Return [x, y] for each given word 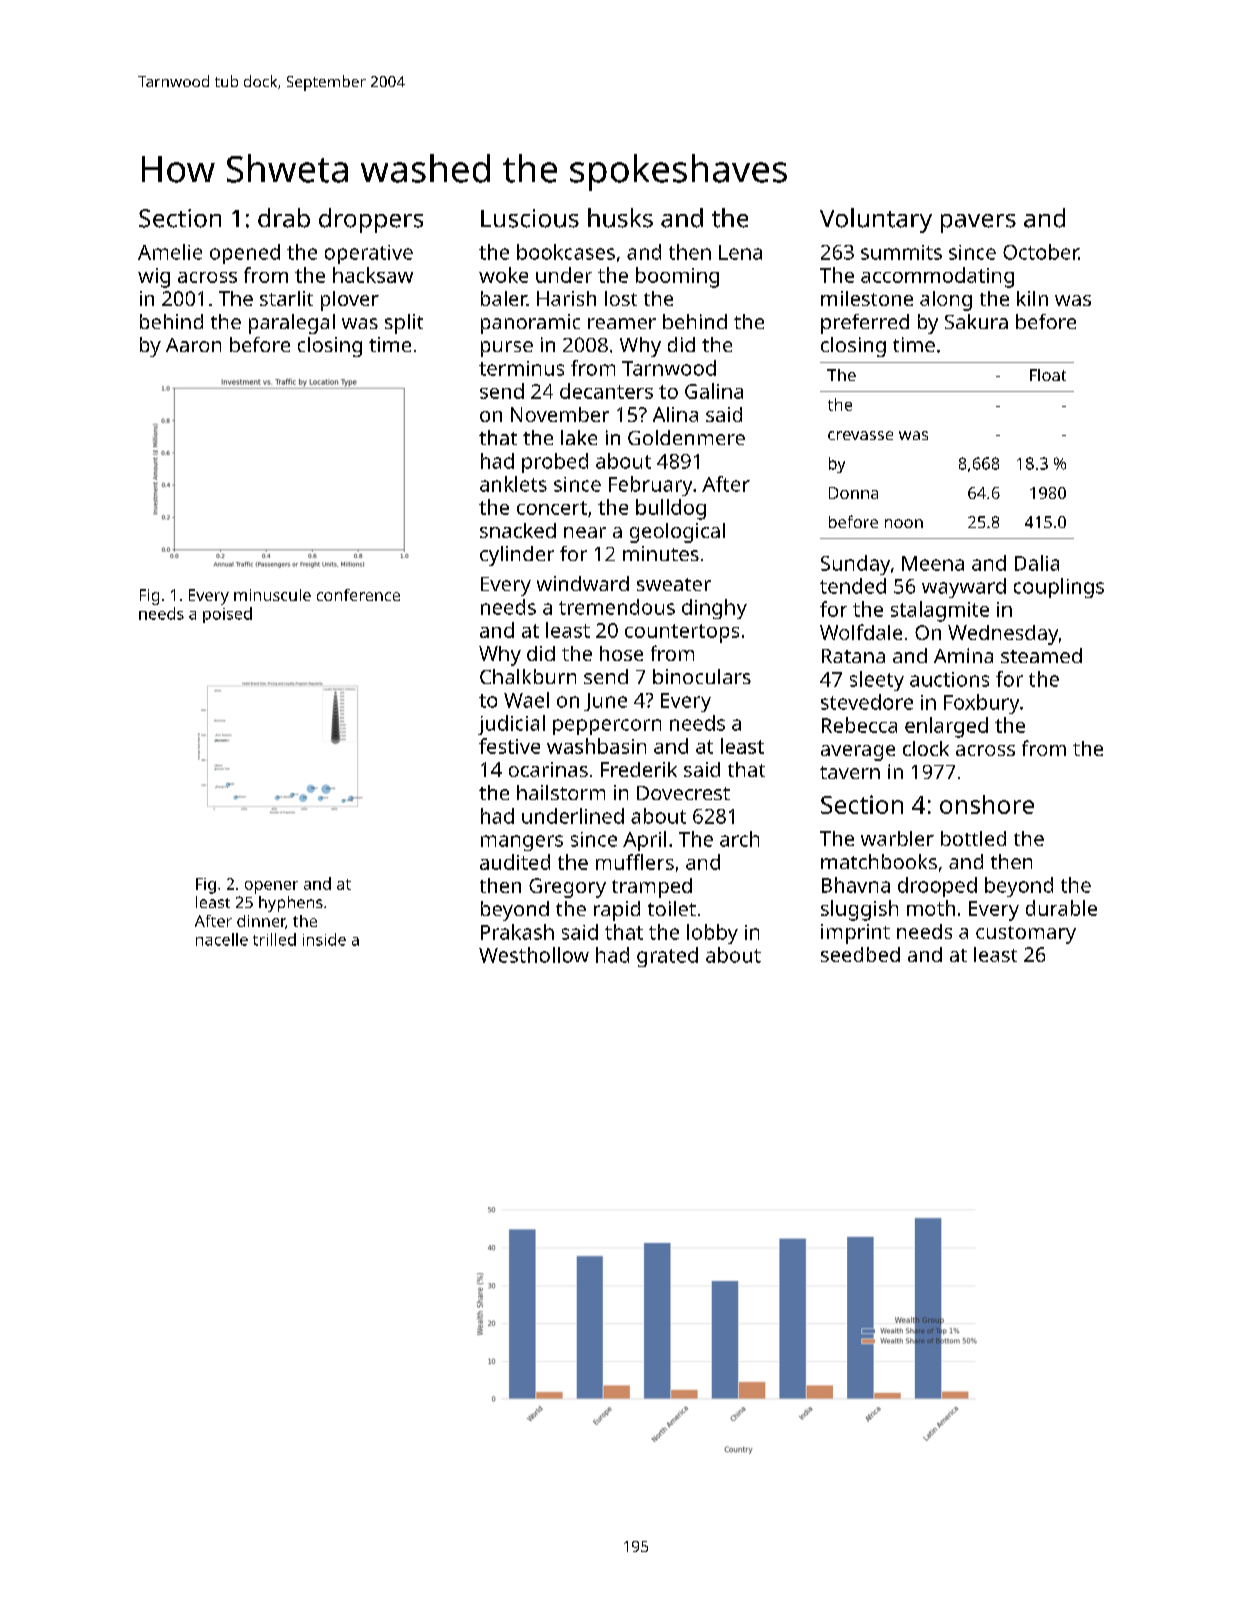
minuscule [272, 595]
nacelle [222, 939]
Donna [853, 493]
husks [620, 218]
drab [284, 218]
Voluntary [876, 220]
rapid [617, 911]
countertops [682, 633]
